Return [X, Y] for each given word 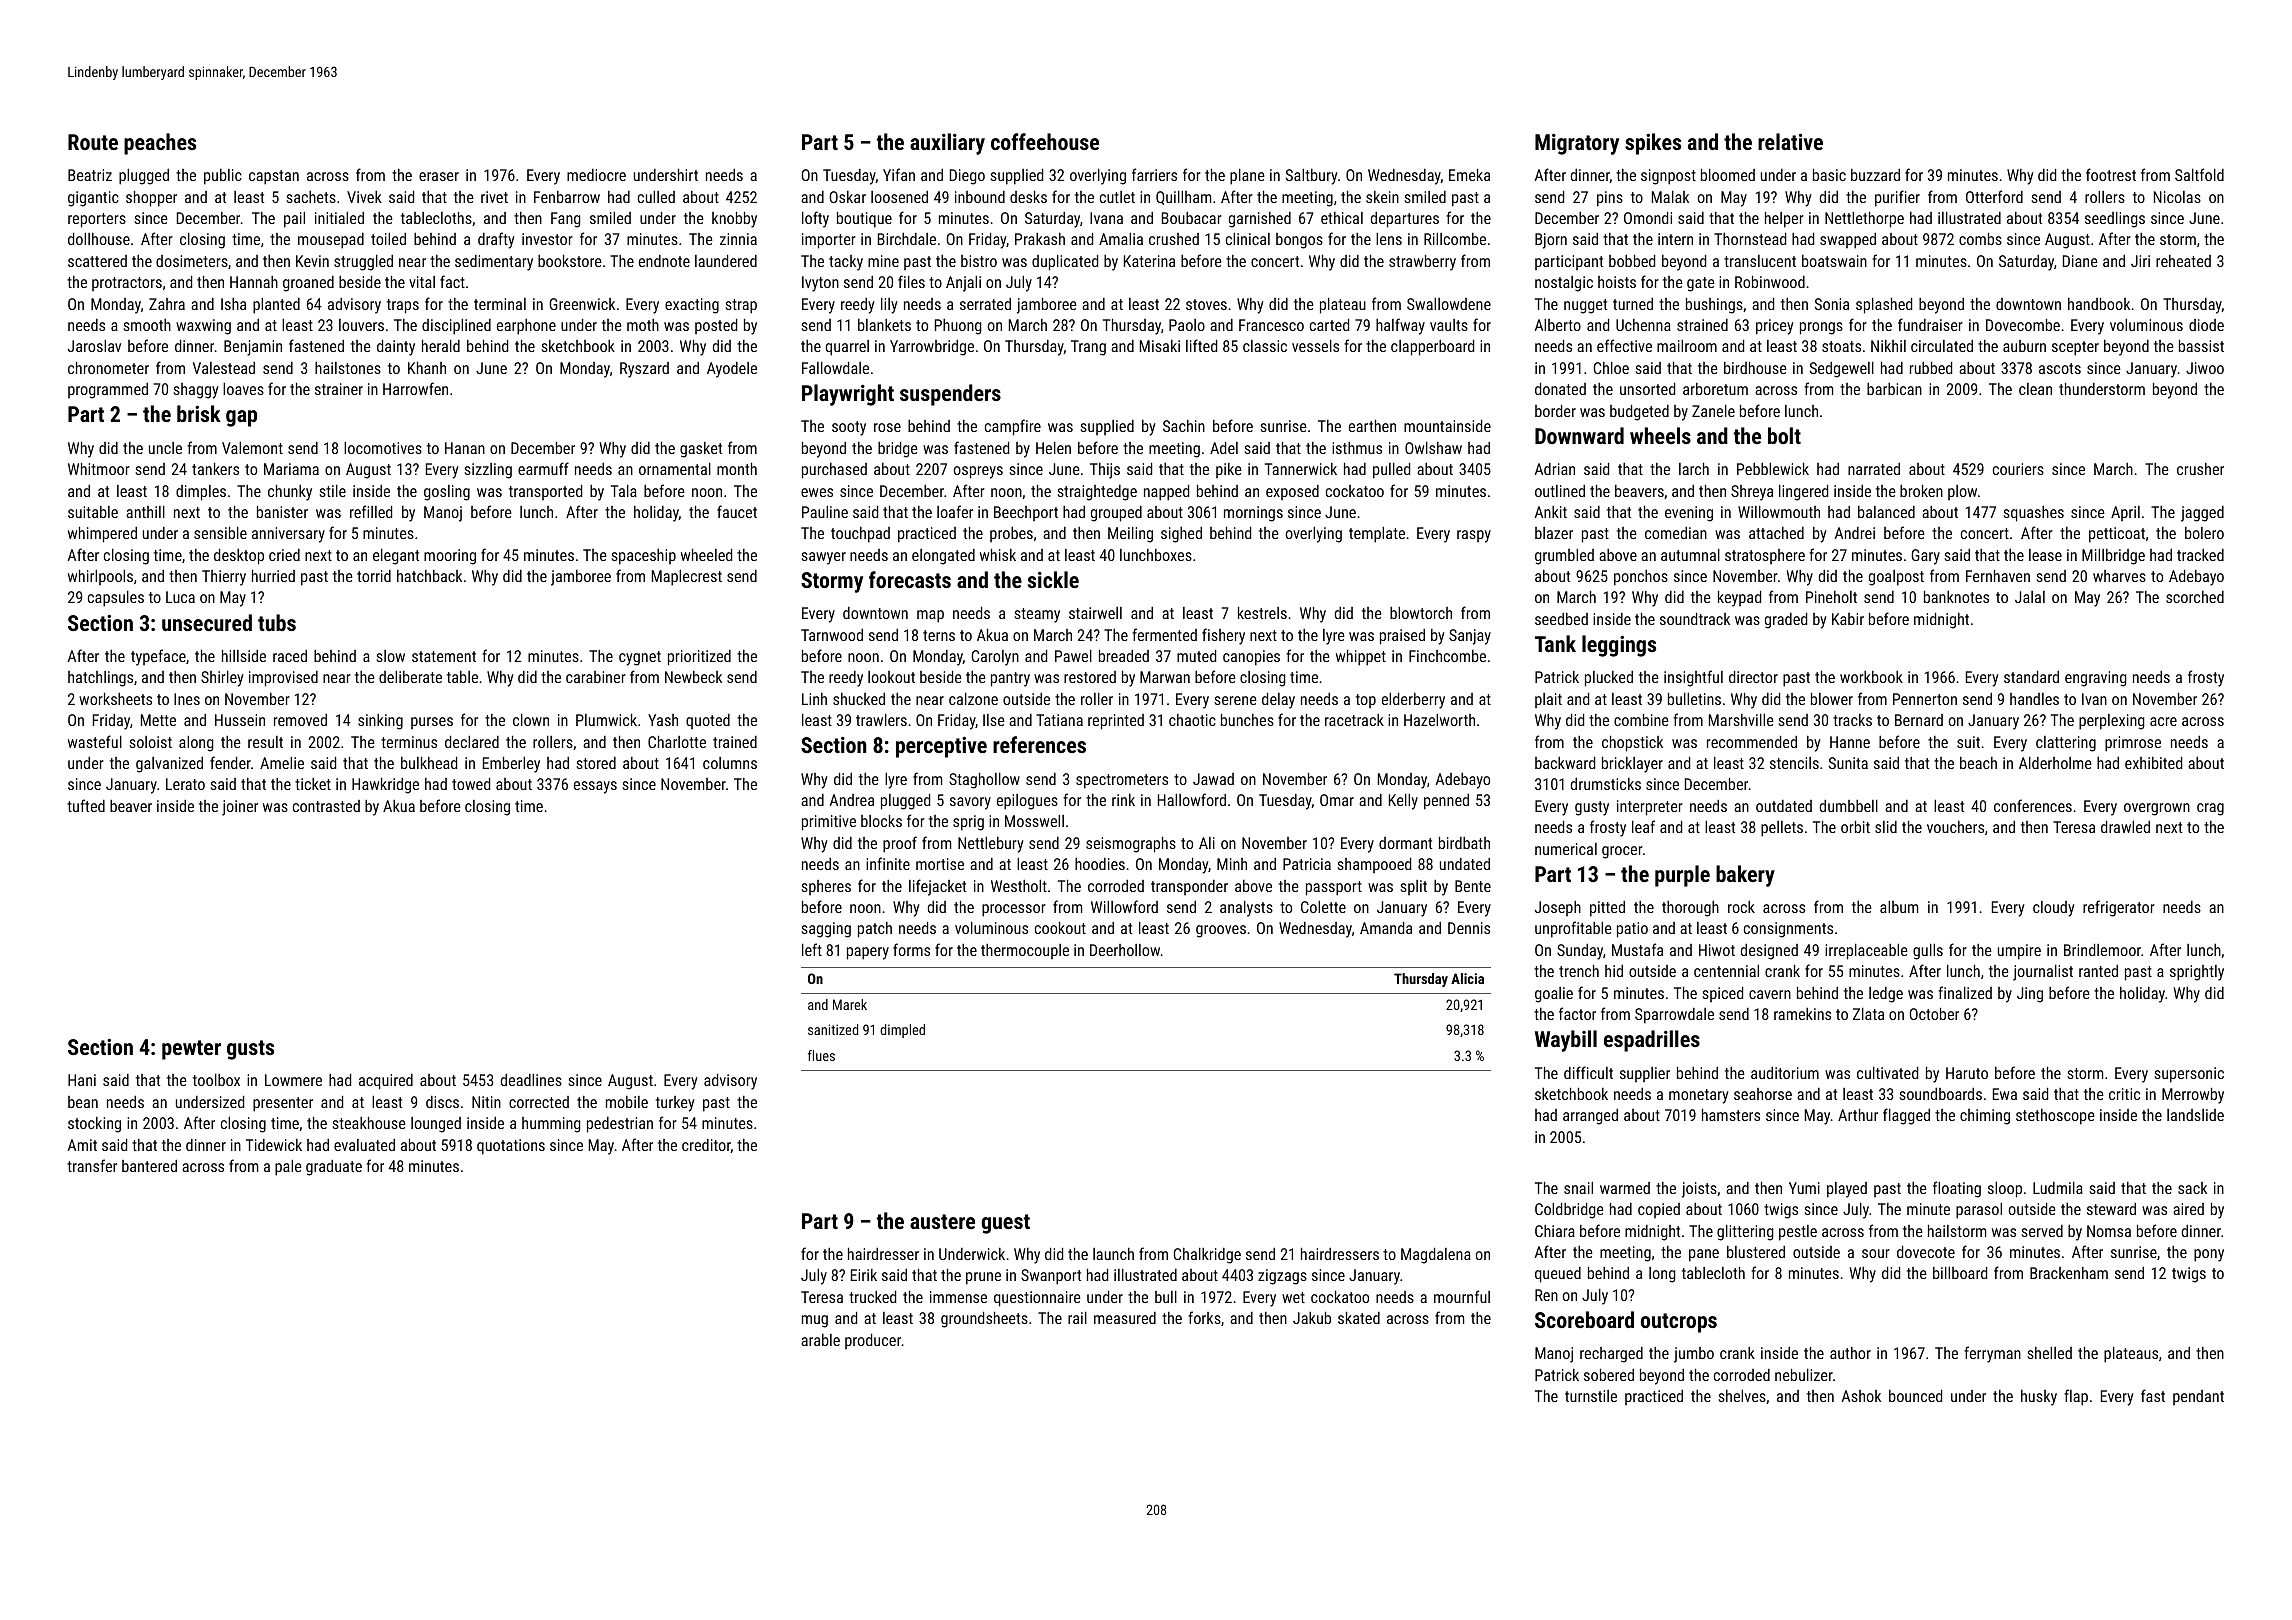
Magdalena [1436, 1255]
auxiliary [947, 144]
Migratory [1577, 144]
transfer [92, 1165]
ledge [1886, 995]
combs [1980, 238]
